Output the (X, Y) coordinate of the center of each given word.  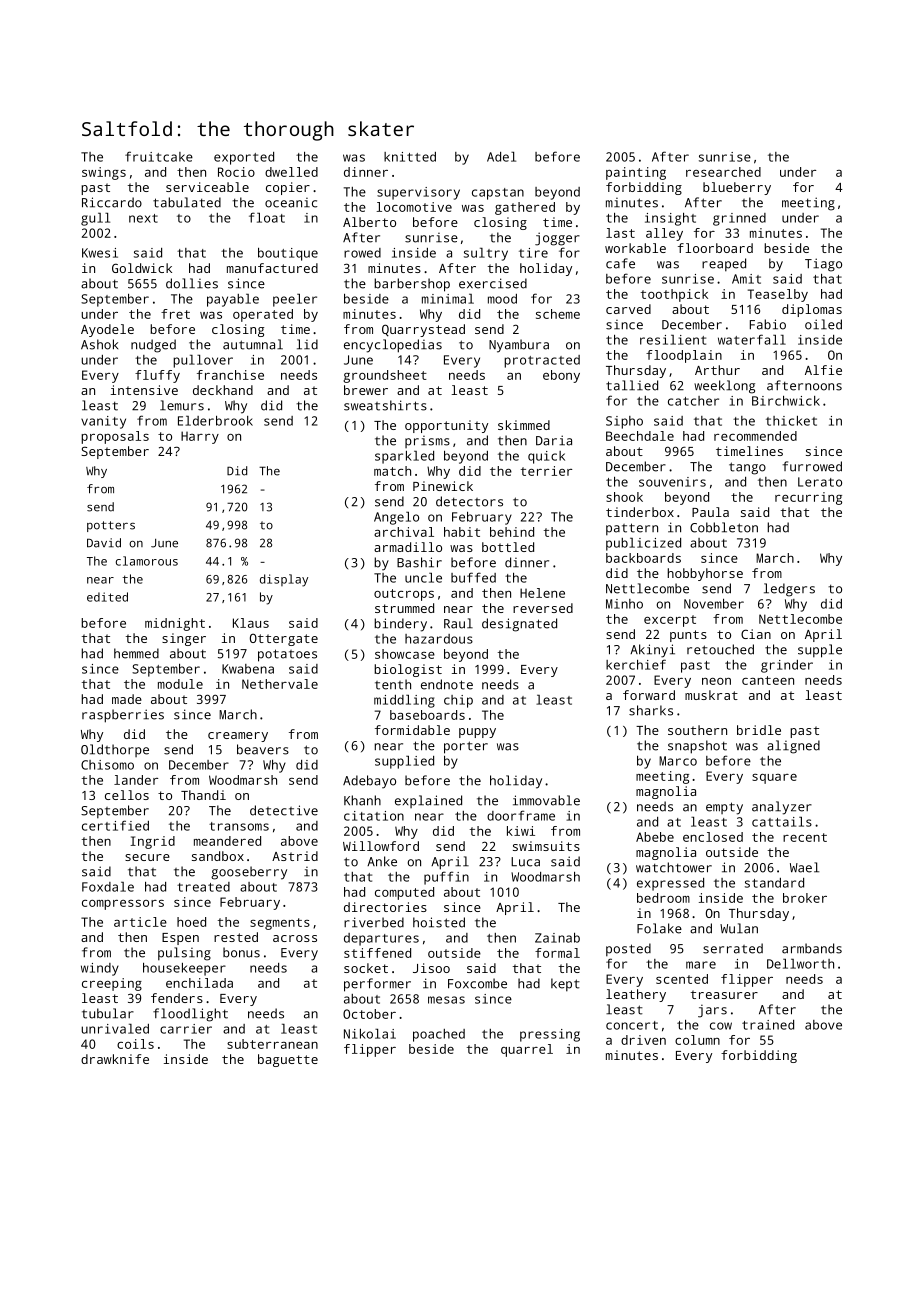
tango (747, 468)
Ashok (99, 344)
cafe (620, 263)
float (267, 217)
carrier (186, 1029)
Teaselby (778, 295)
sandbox (218, 856)
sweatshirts (385, 405)
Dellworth (800, 964)
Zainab (557, 938)
